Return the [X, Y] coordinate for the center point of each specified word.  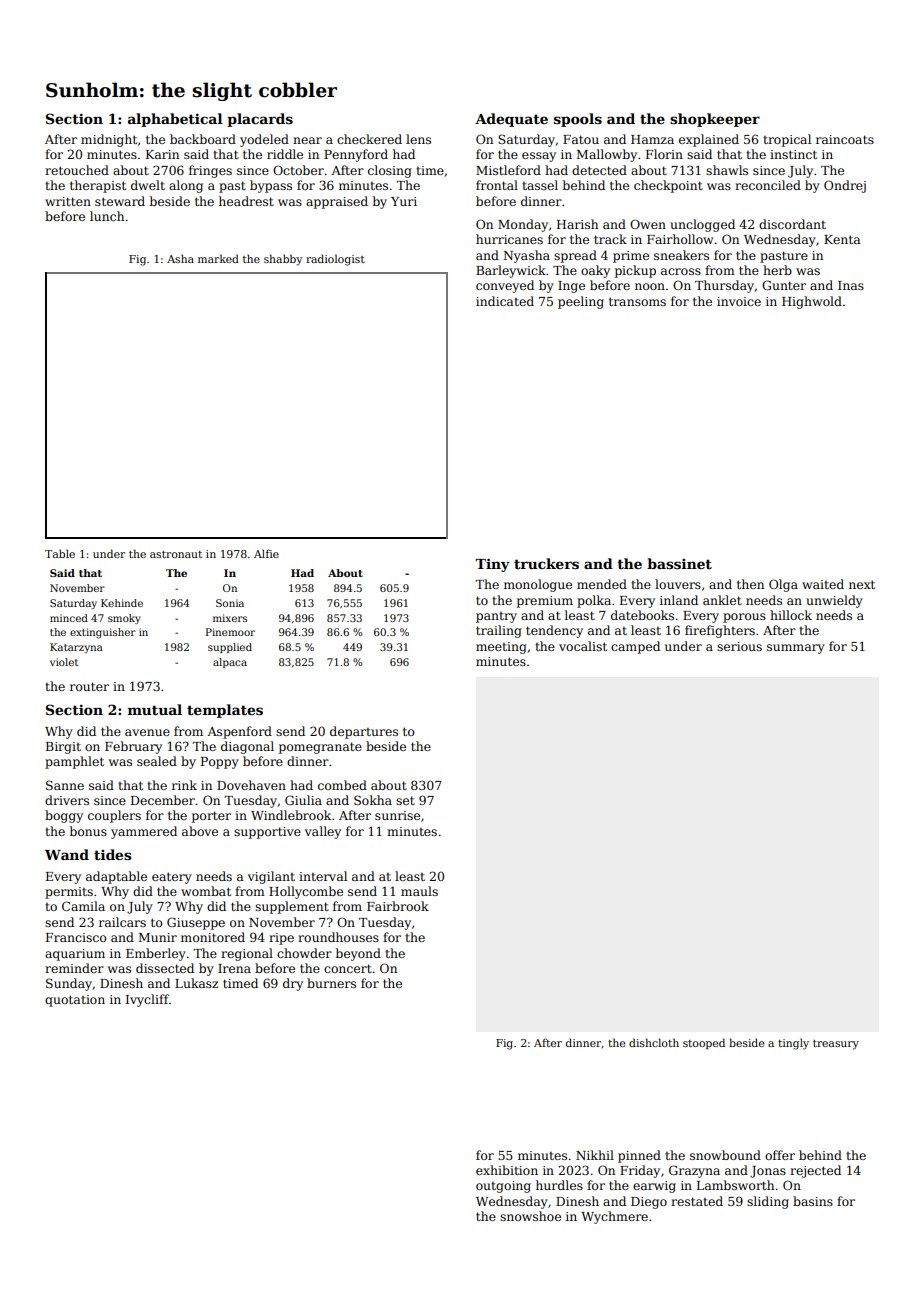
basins [813, 1201]
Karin [162, 154]
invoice [739, 301]
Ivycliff [147, 1000]
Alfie [266, 553]
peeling [581, 302]
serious [739, 646]
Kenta [842, 239]
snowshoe [530, 1216]
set [405, 800]
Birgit [63, 748]
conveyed [505, 286]
